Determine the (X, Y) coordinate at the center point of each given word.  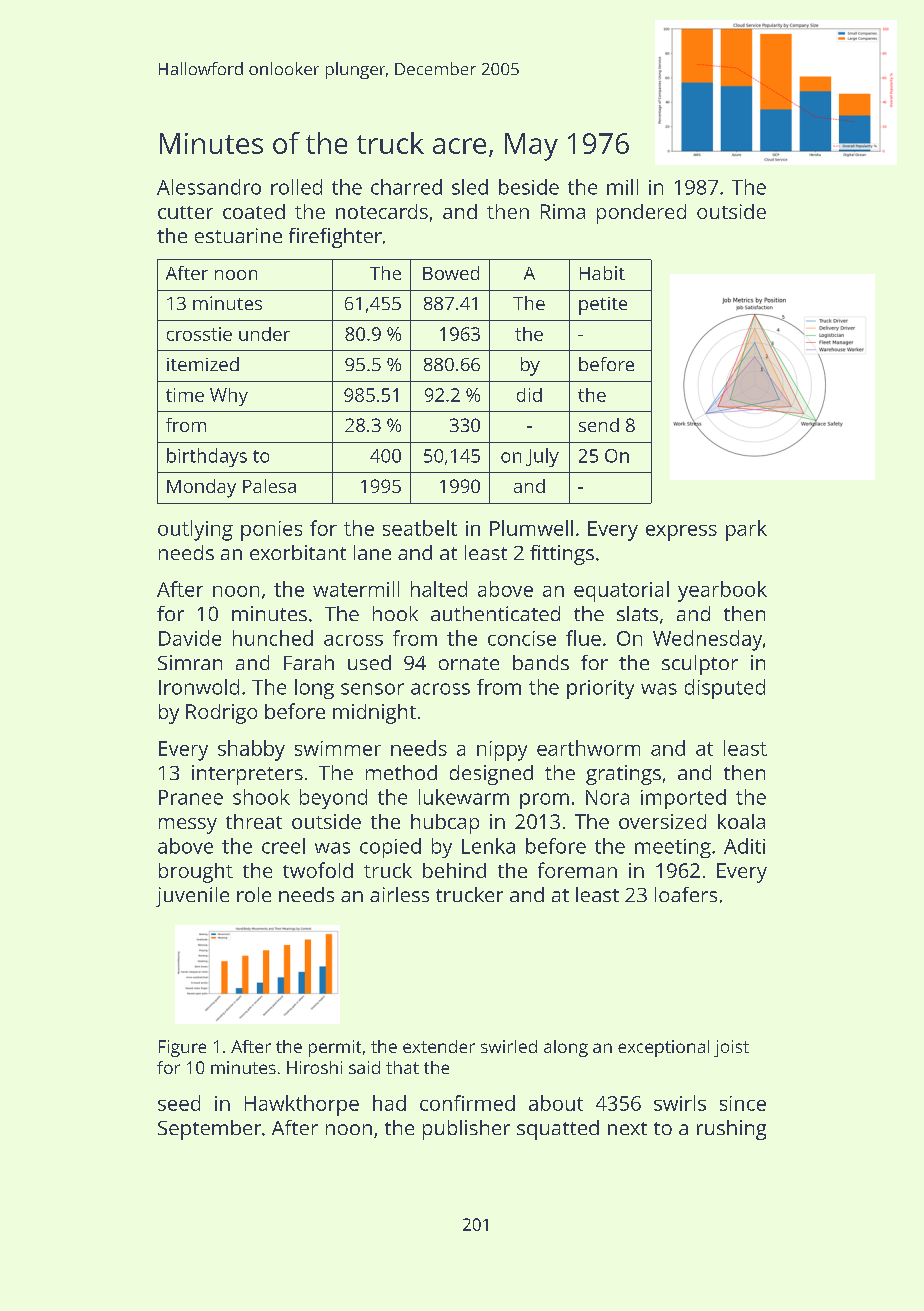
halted (439, 589)
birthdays (207, 457)
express (681, 533)
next (627, 1128)
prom (544, 801)
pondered (641, 214)
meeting (673, 848)
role (254, 894)
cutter (185, 212)
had (389, 1103)
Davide (190, 638)
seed (179, 1103)
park (746, 530)
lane (372, 552)
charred (406, 187)
